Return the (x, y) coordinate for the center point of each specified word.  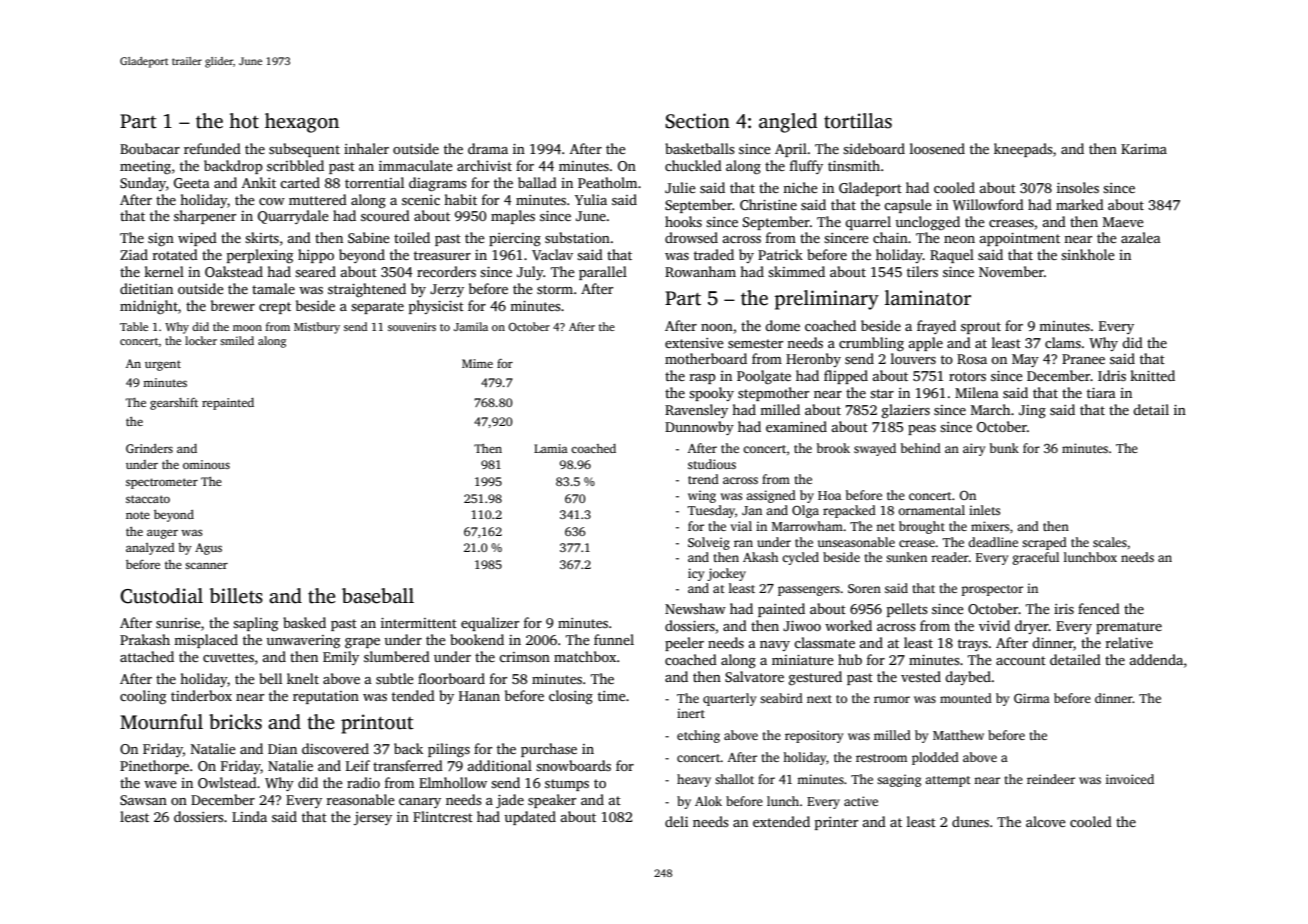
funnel (614, 639)
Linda (249, 816)
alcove (1046, 821)
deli (676, 821)
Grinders (149, 448)
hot (244, 121)
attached (147, 656)
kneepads (1023, 150)
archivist (484, 165)
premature (1129, 628)
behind (921, 448)
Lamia (551, 448)
